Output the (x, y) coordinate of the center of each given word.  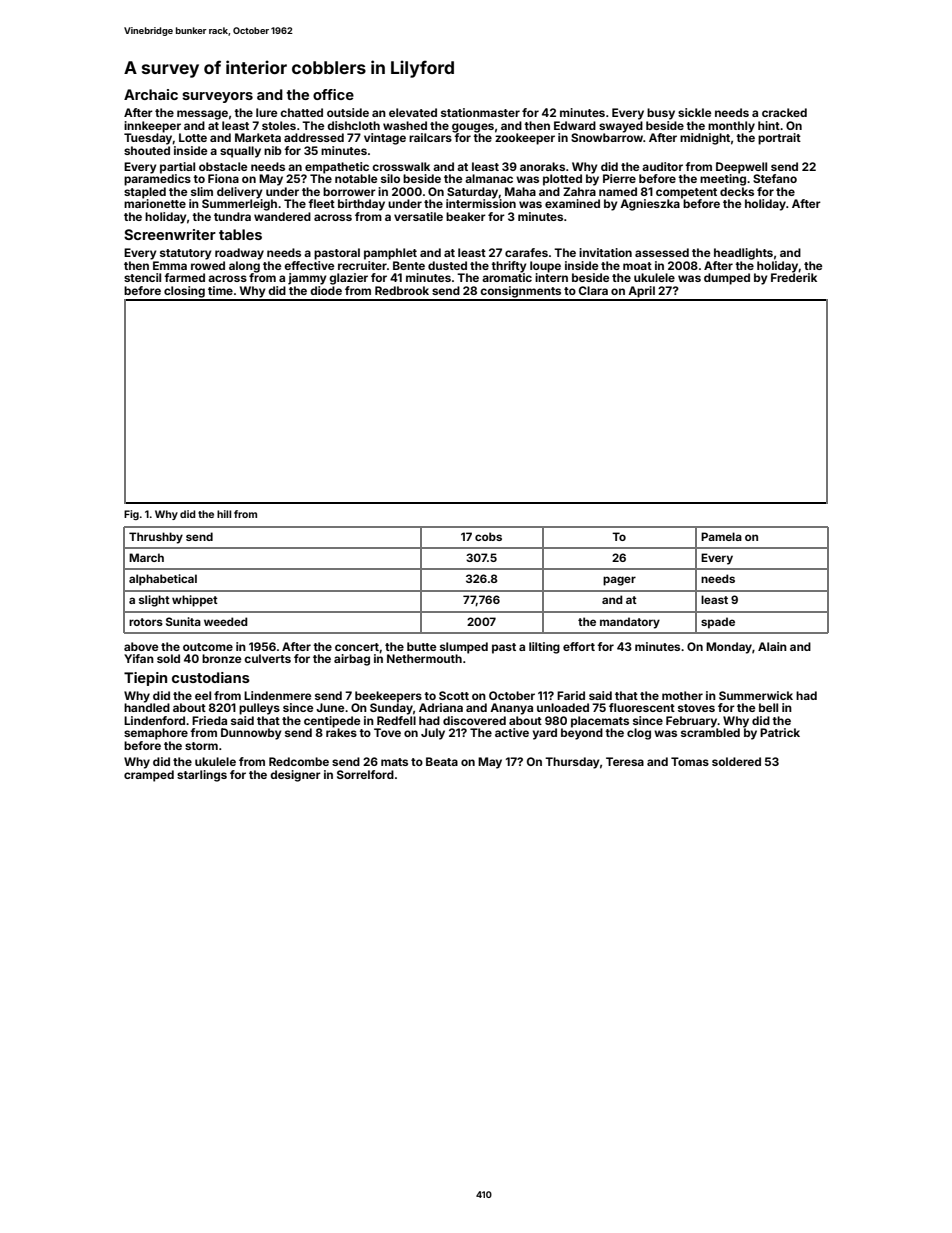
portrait (779, 139)
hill (224, 514)
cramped (149, 776)
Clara (593, 290)
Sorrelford (365, 774)
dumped (727, 279)
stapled (145, 193)
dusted (447, 265)
